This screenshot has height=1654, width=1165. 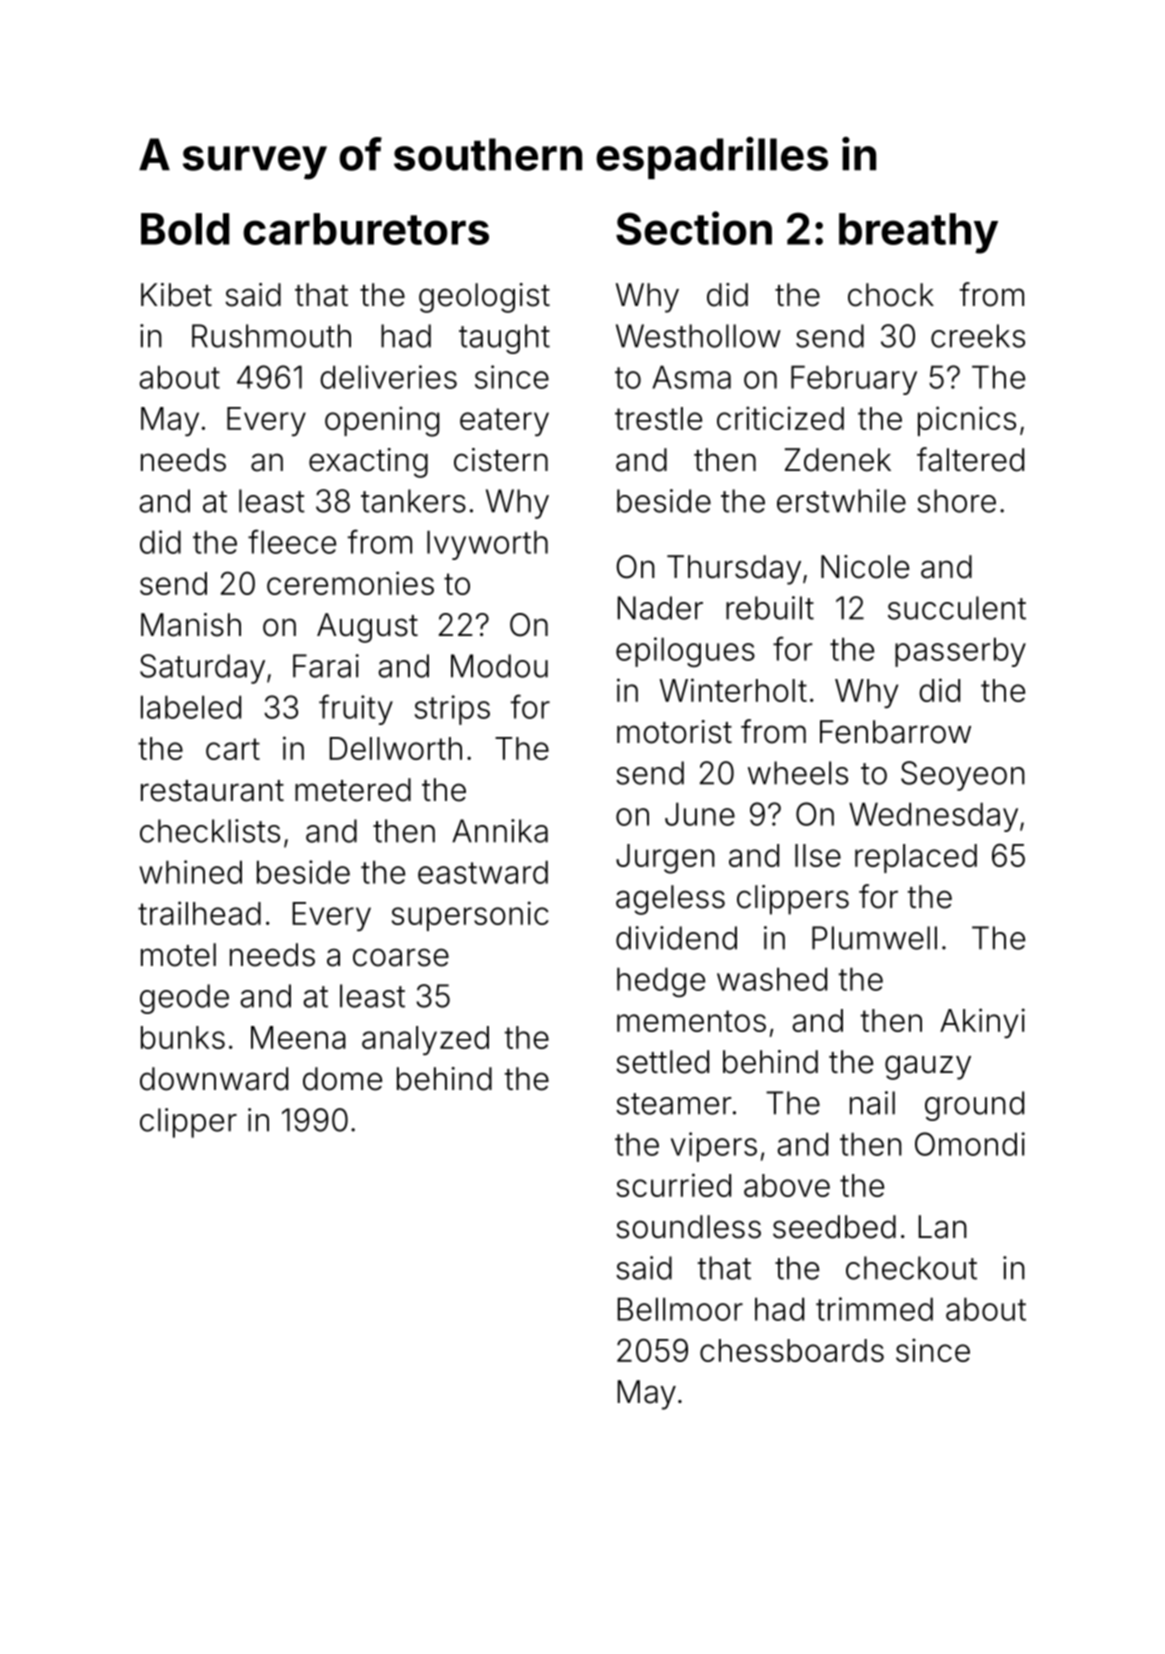 What do you see at coordinates (918, 233) in the screenshot?
I see `breathy` at bounding box center [918, 233].
